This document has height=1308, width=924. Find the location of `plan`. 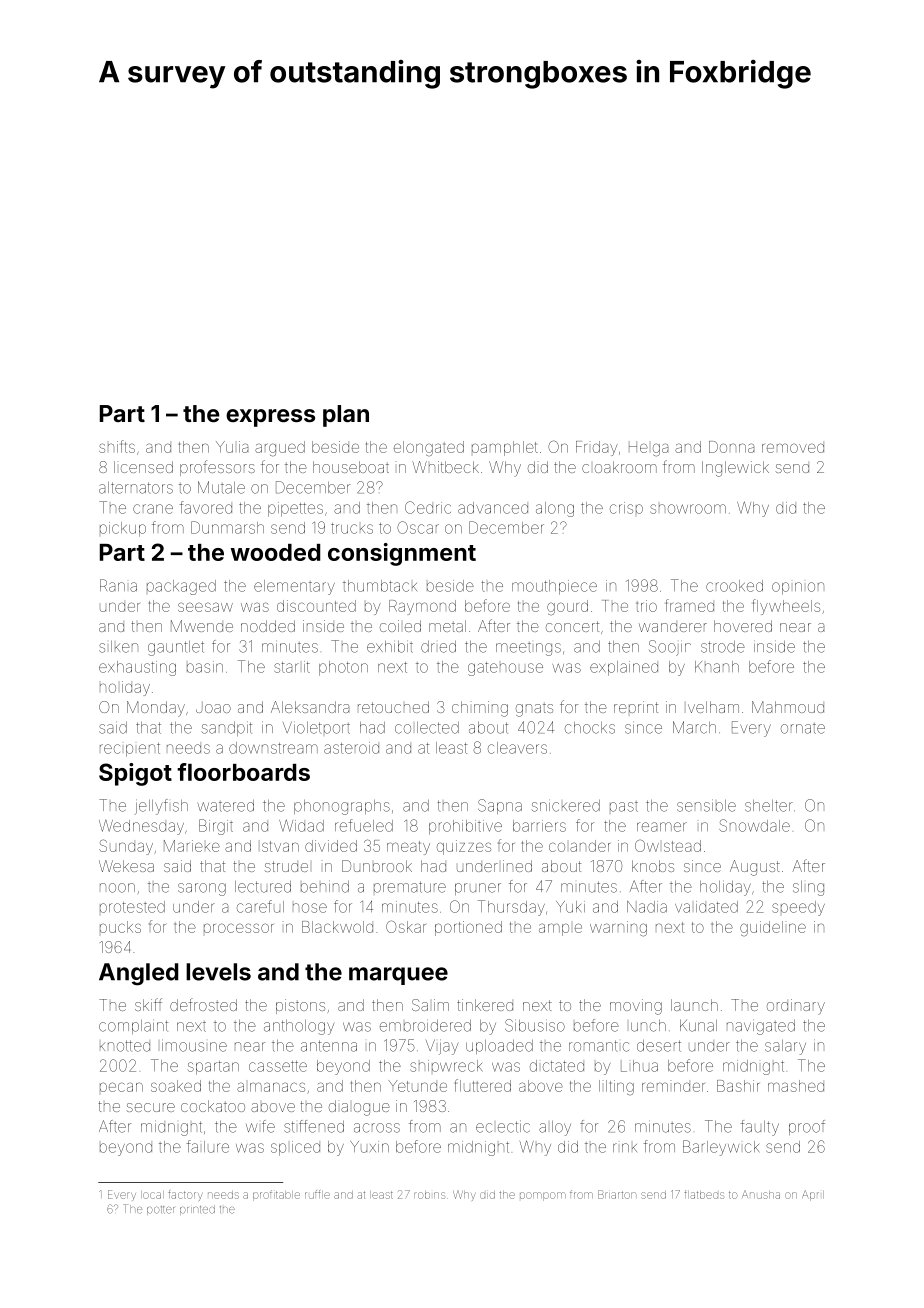

plan is located at coordinates (346, 416).
